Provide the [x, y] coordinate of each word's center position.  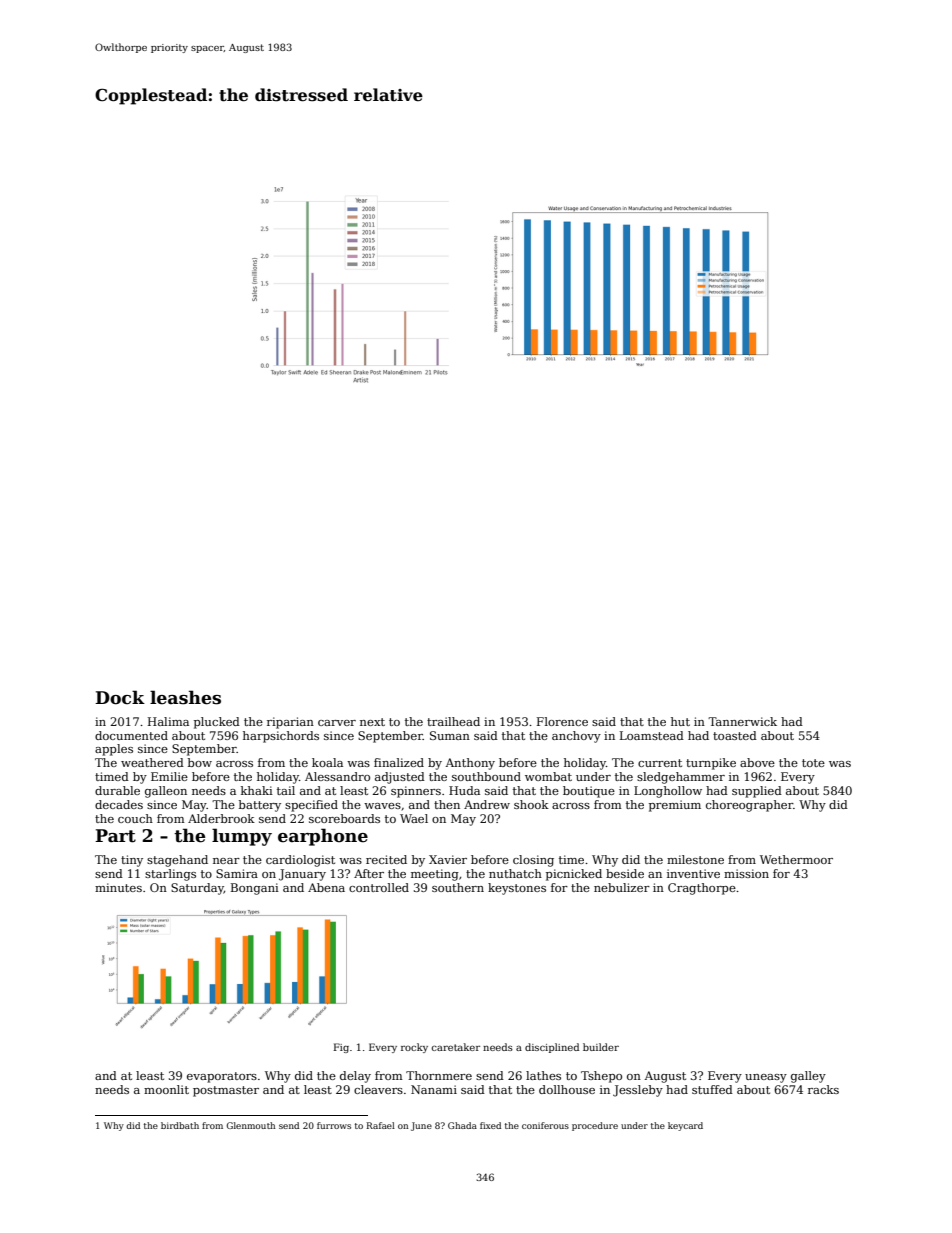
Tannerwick [742, 721]
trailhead [453, 721]
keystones [517, 889]
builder [601, 1047]
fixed [490, 1125]
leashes [185, 697]
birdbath [180, 1125]
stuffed [712, 1089]
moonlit [166, 1089]
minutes [118, 887]
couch [135, 818]
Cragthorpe [702, 889]
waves [382, 806]
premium [675, 806]
